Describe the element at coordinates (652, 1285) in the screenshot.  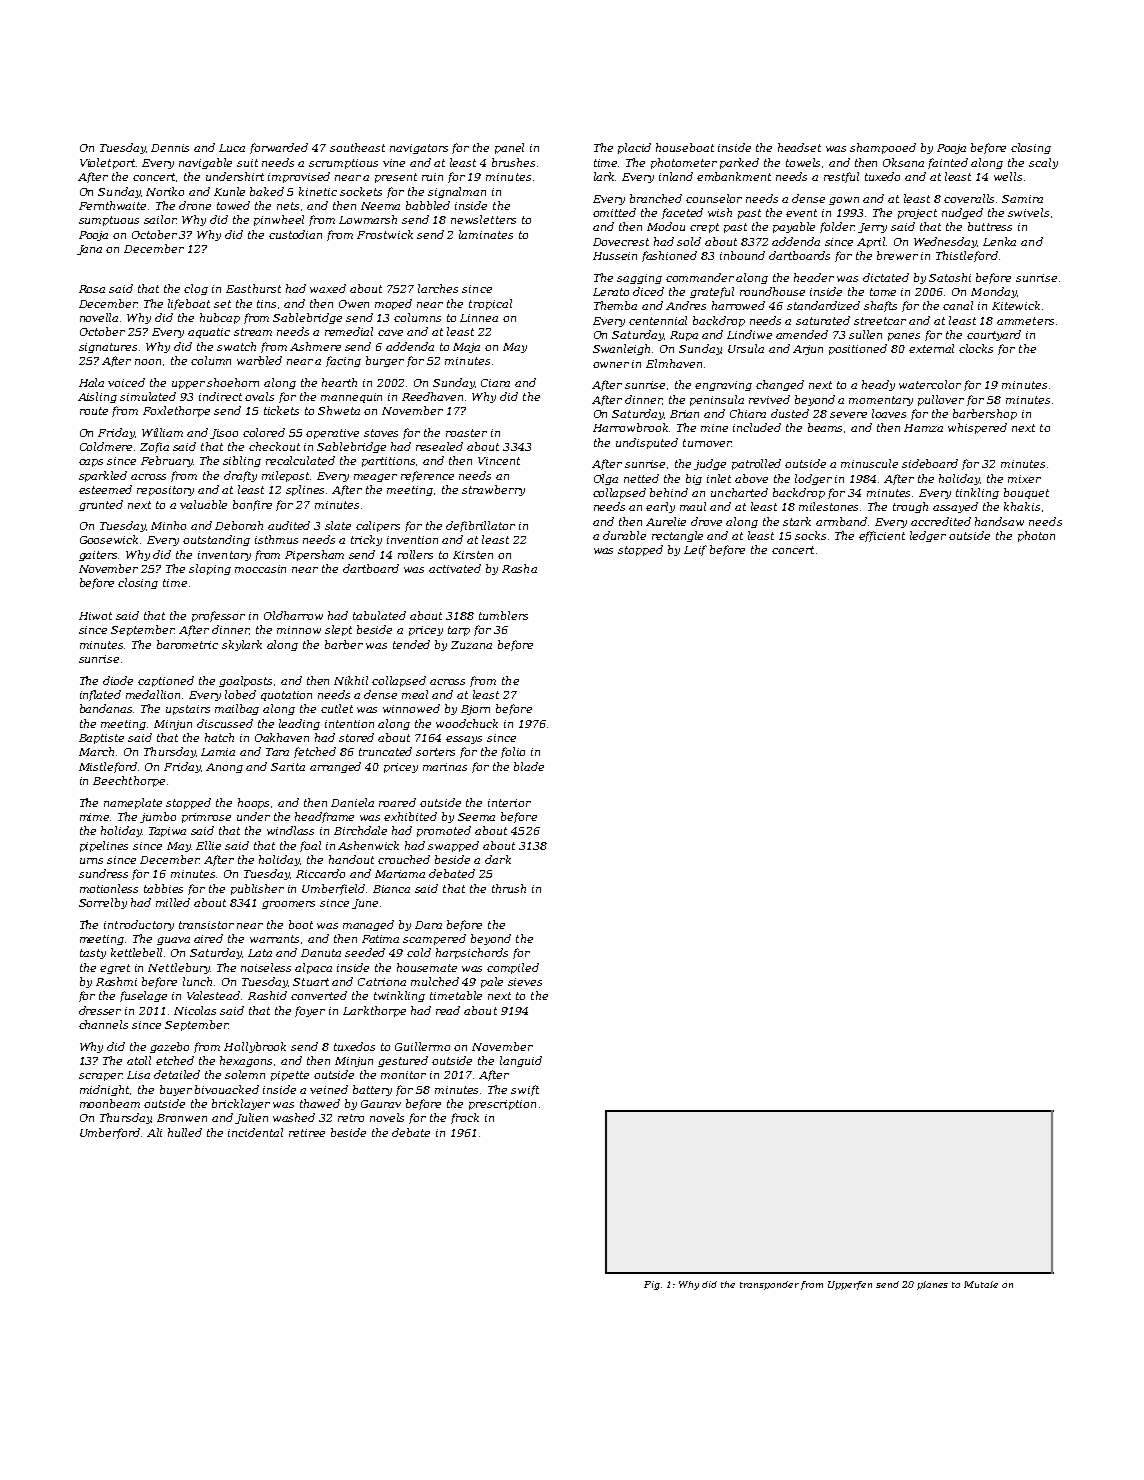
I see `Fig` at that location.
